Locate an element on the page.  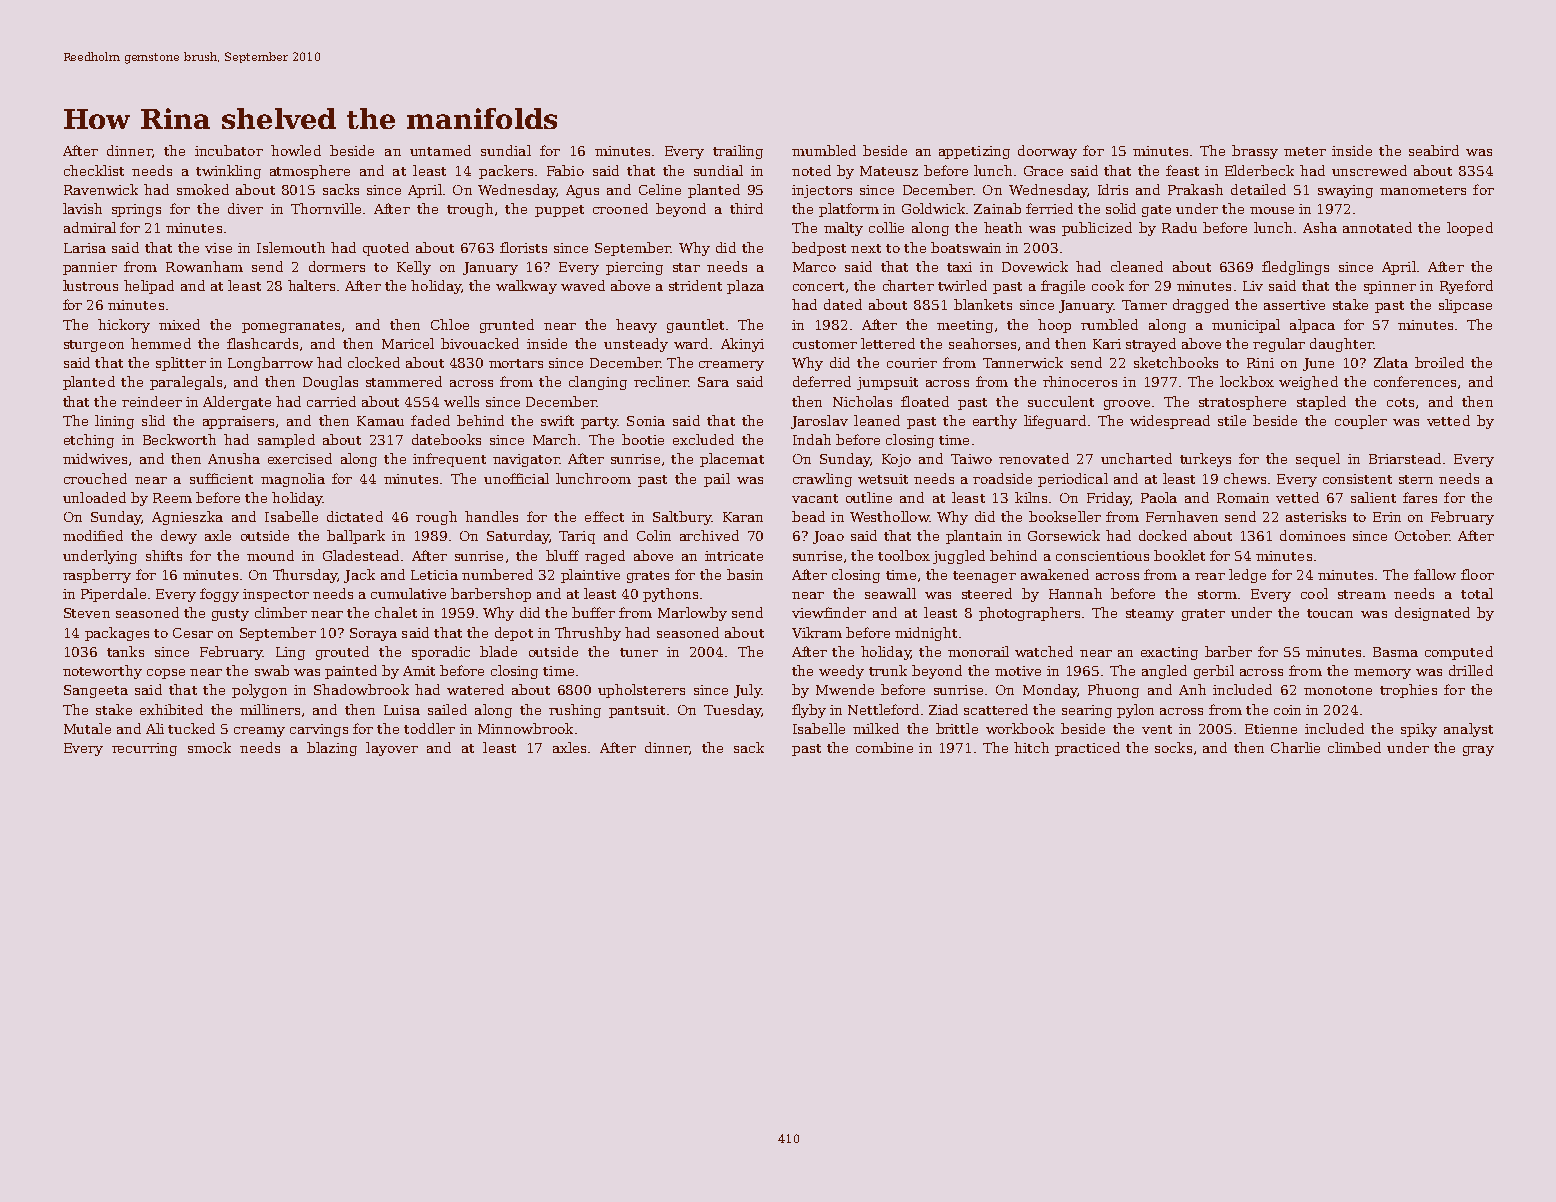
detailed is located at coordinates (1258, 189).
